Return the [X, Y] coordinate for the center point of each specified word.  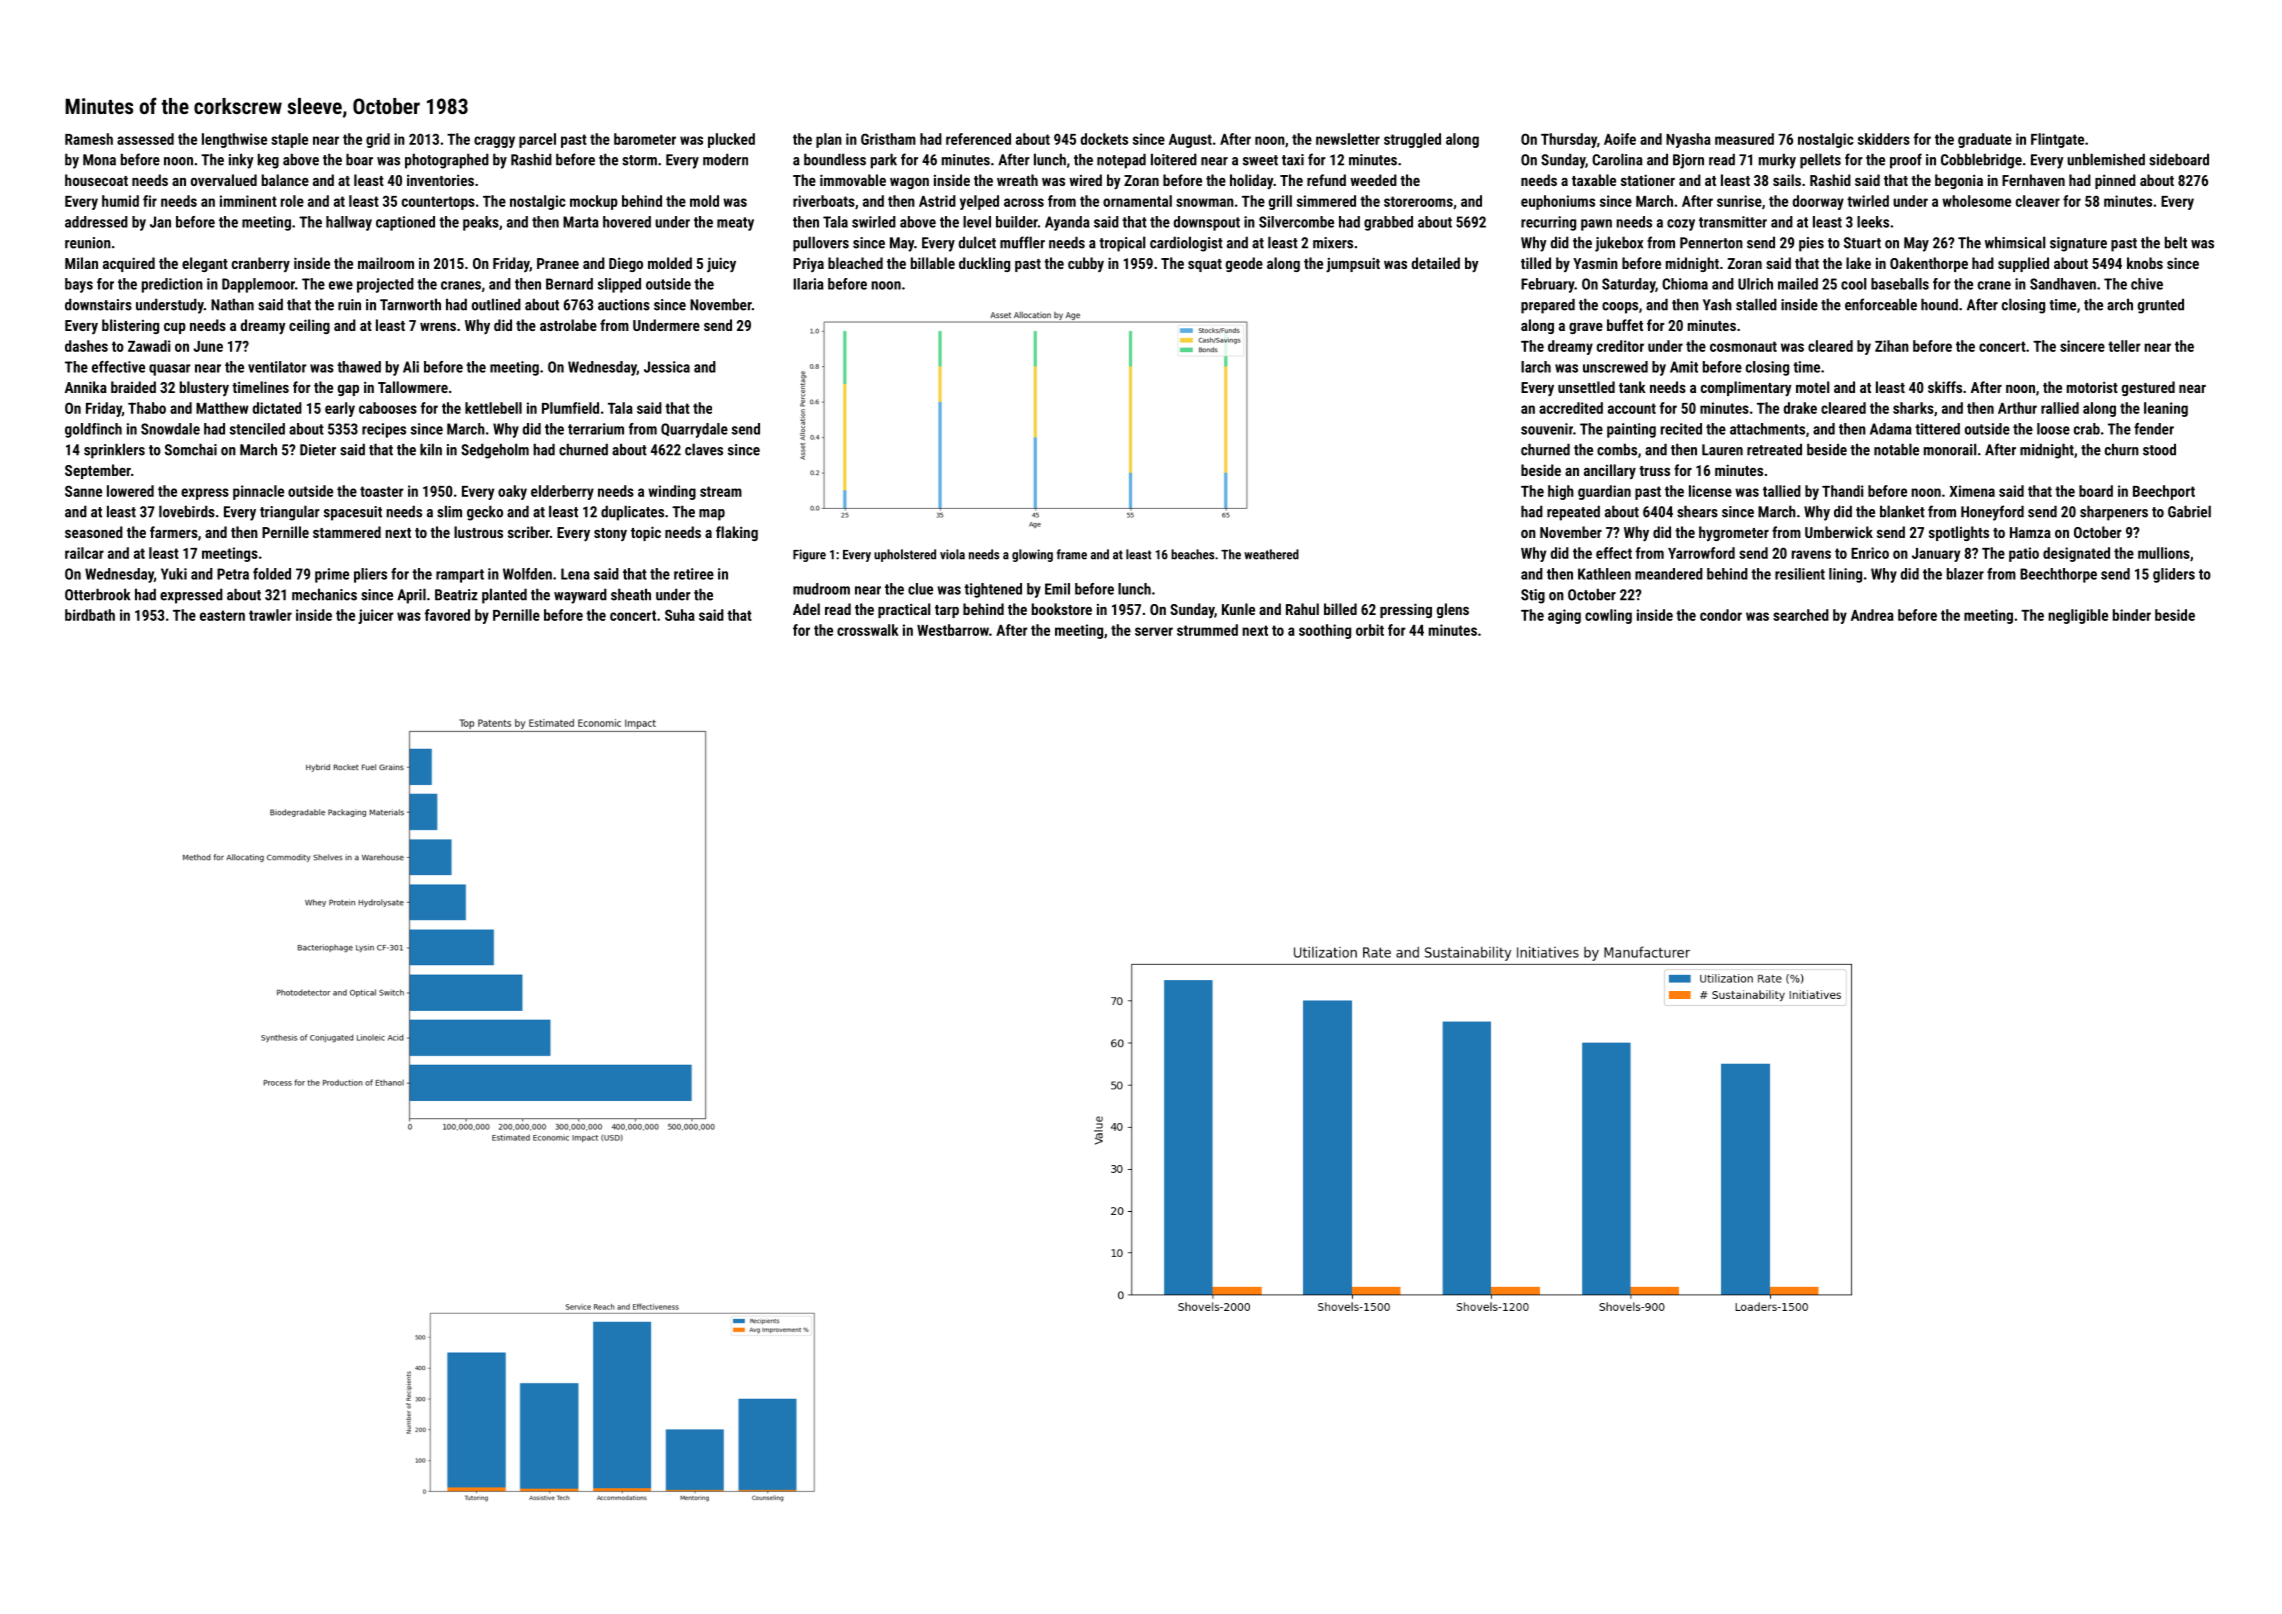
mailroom [386, 263]
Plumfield [570, 408]
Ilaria [808, 284]
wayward [580, 596]
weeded [1373, 180]
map [712, 515]
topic [646, 533]
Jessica [667, 367]
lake [1858, 263]
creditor [1620, 346]
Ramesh [89, 139]
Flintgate [2057, 140]
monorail [1950, 449]
